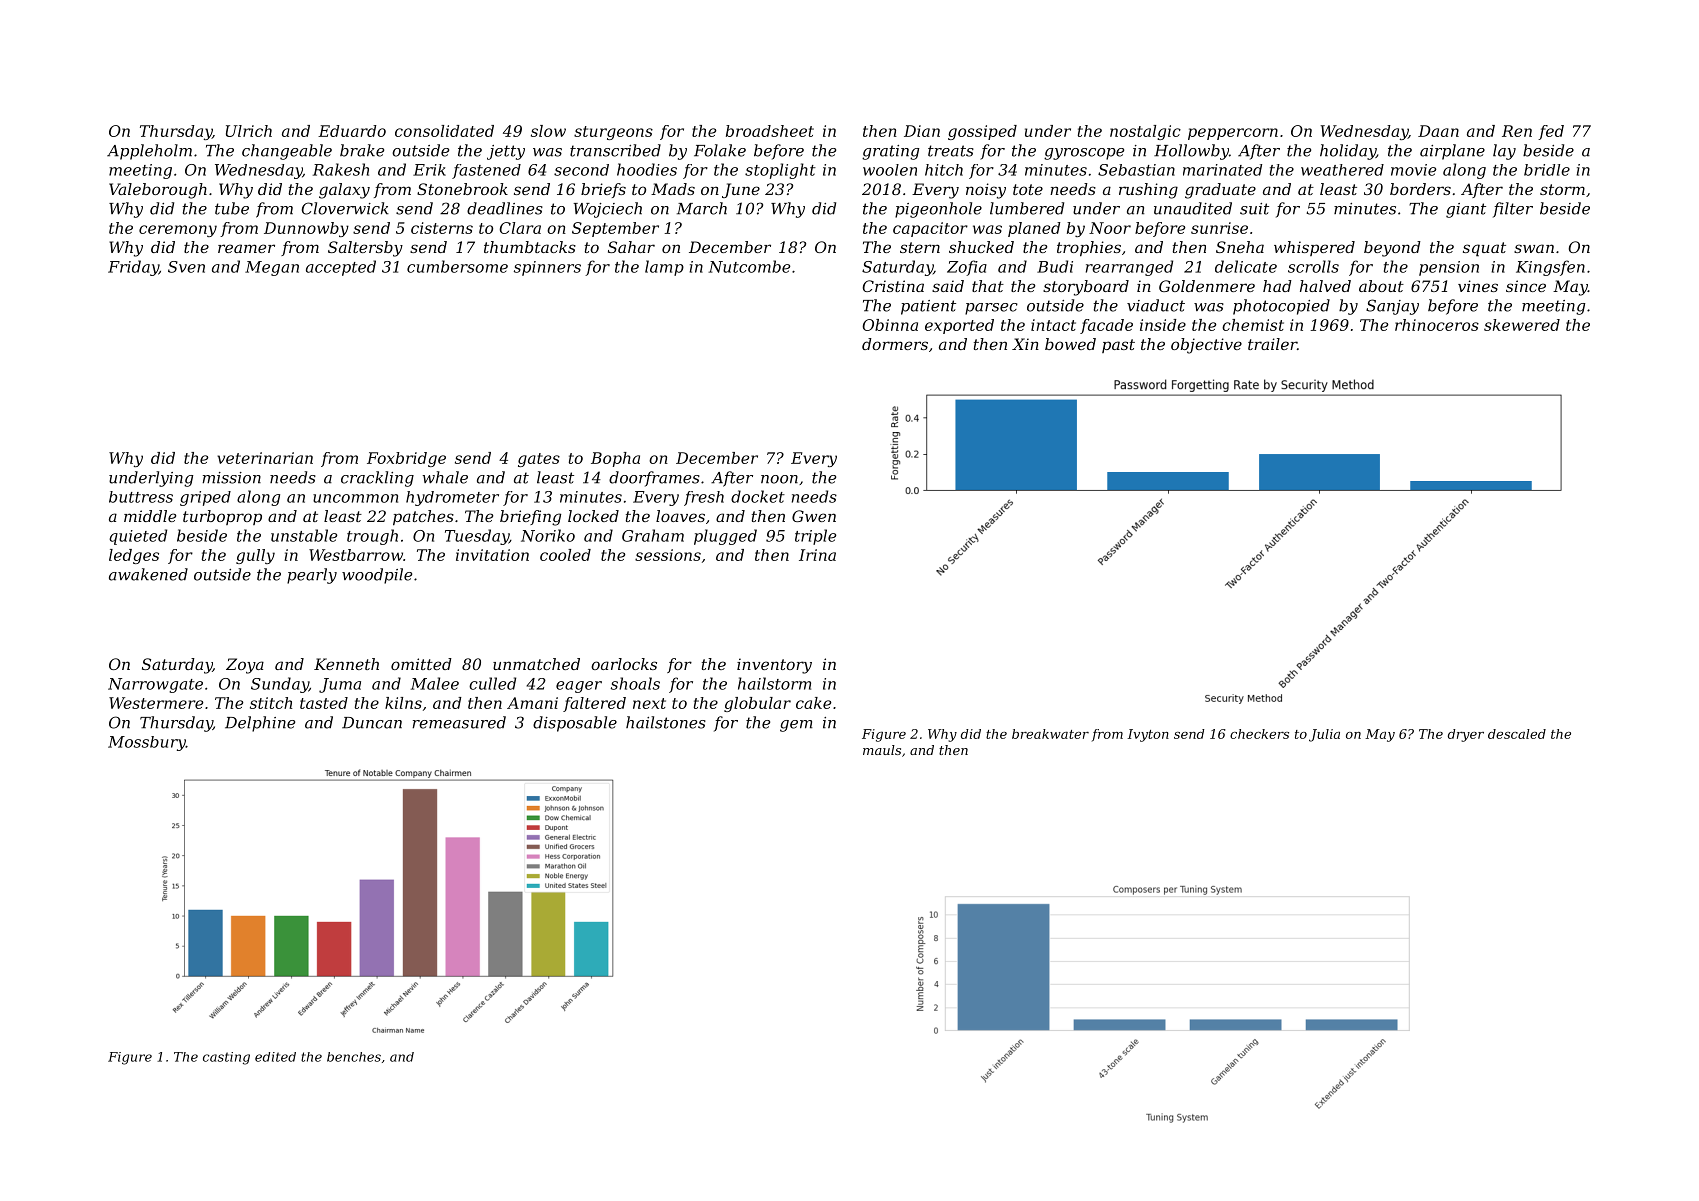 The width and height of the screenshot is (1699, 1201). Describe the element at coordinates (226, 1058) in the screenshot. I see `casting` at that location.
